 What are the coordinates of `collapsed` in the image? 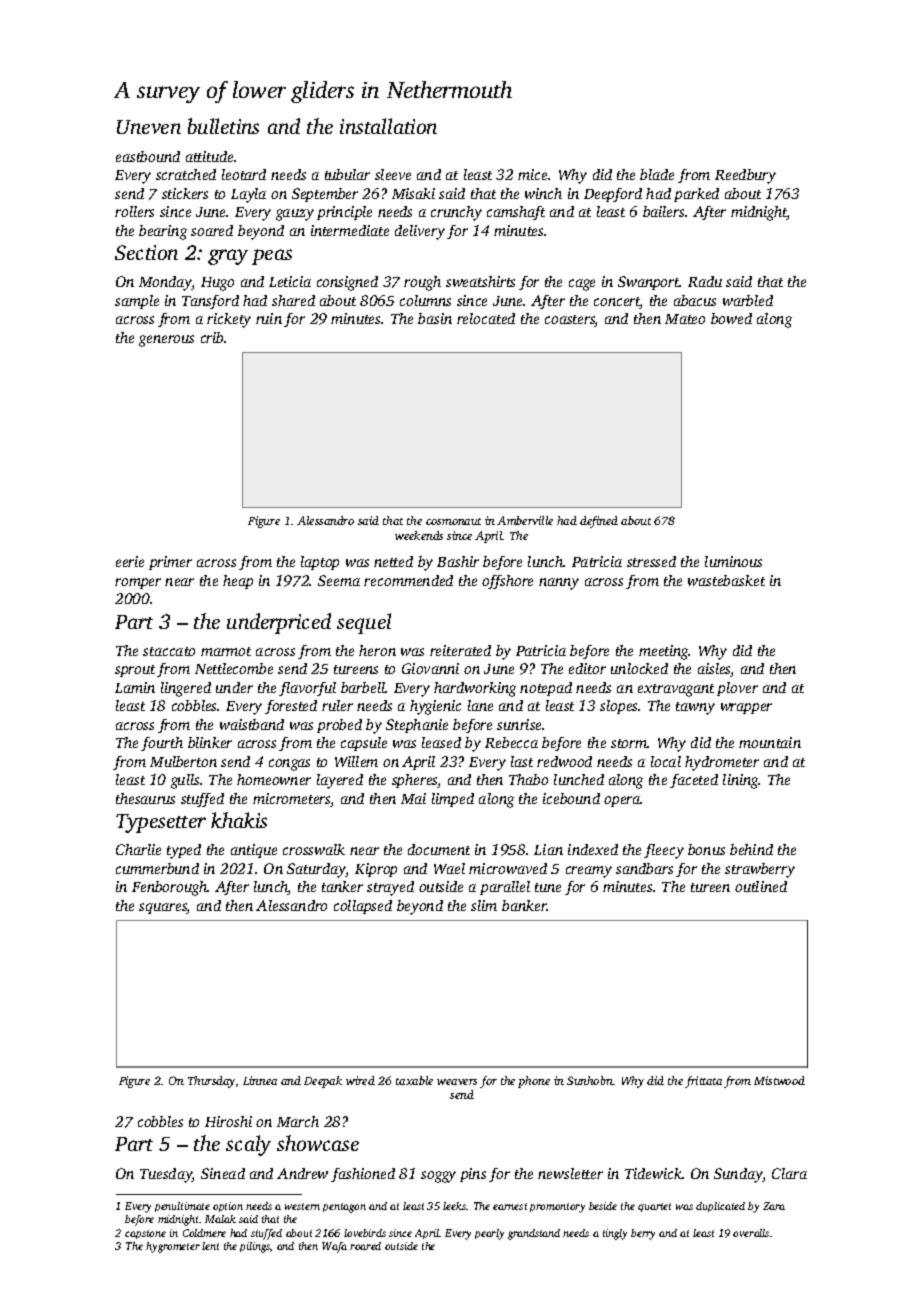 It's located at (363, 907).
